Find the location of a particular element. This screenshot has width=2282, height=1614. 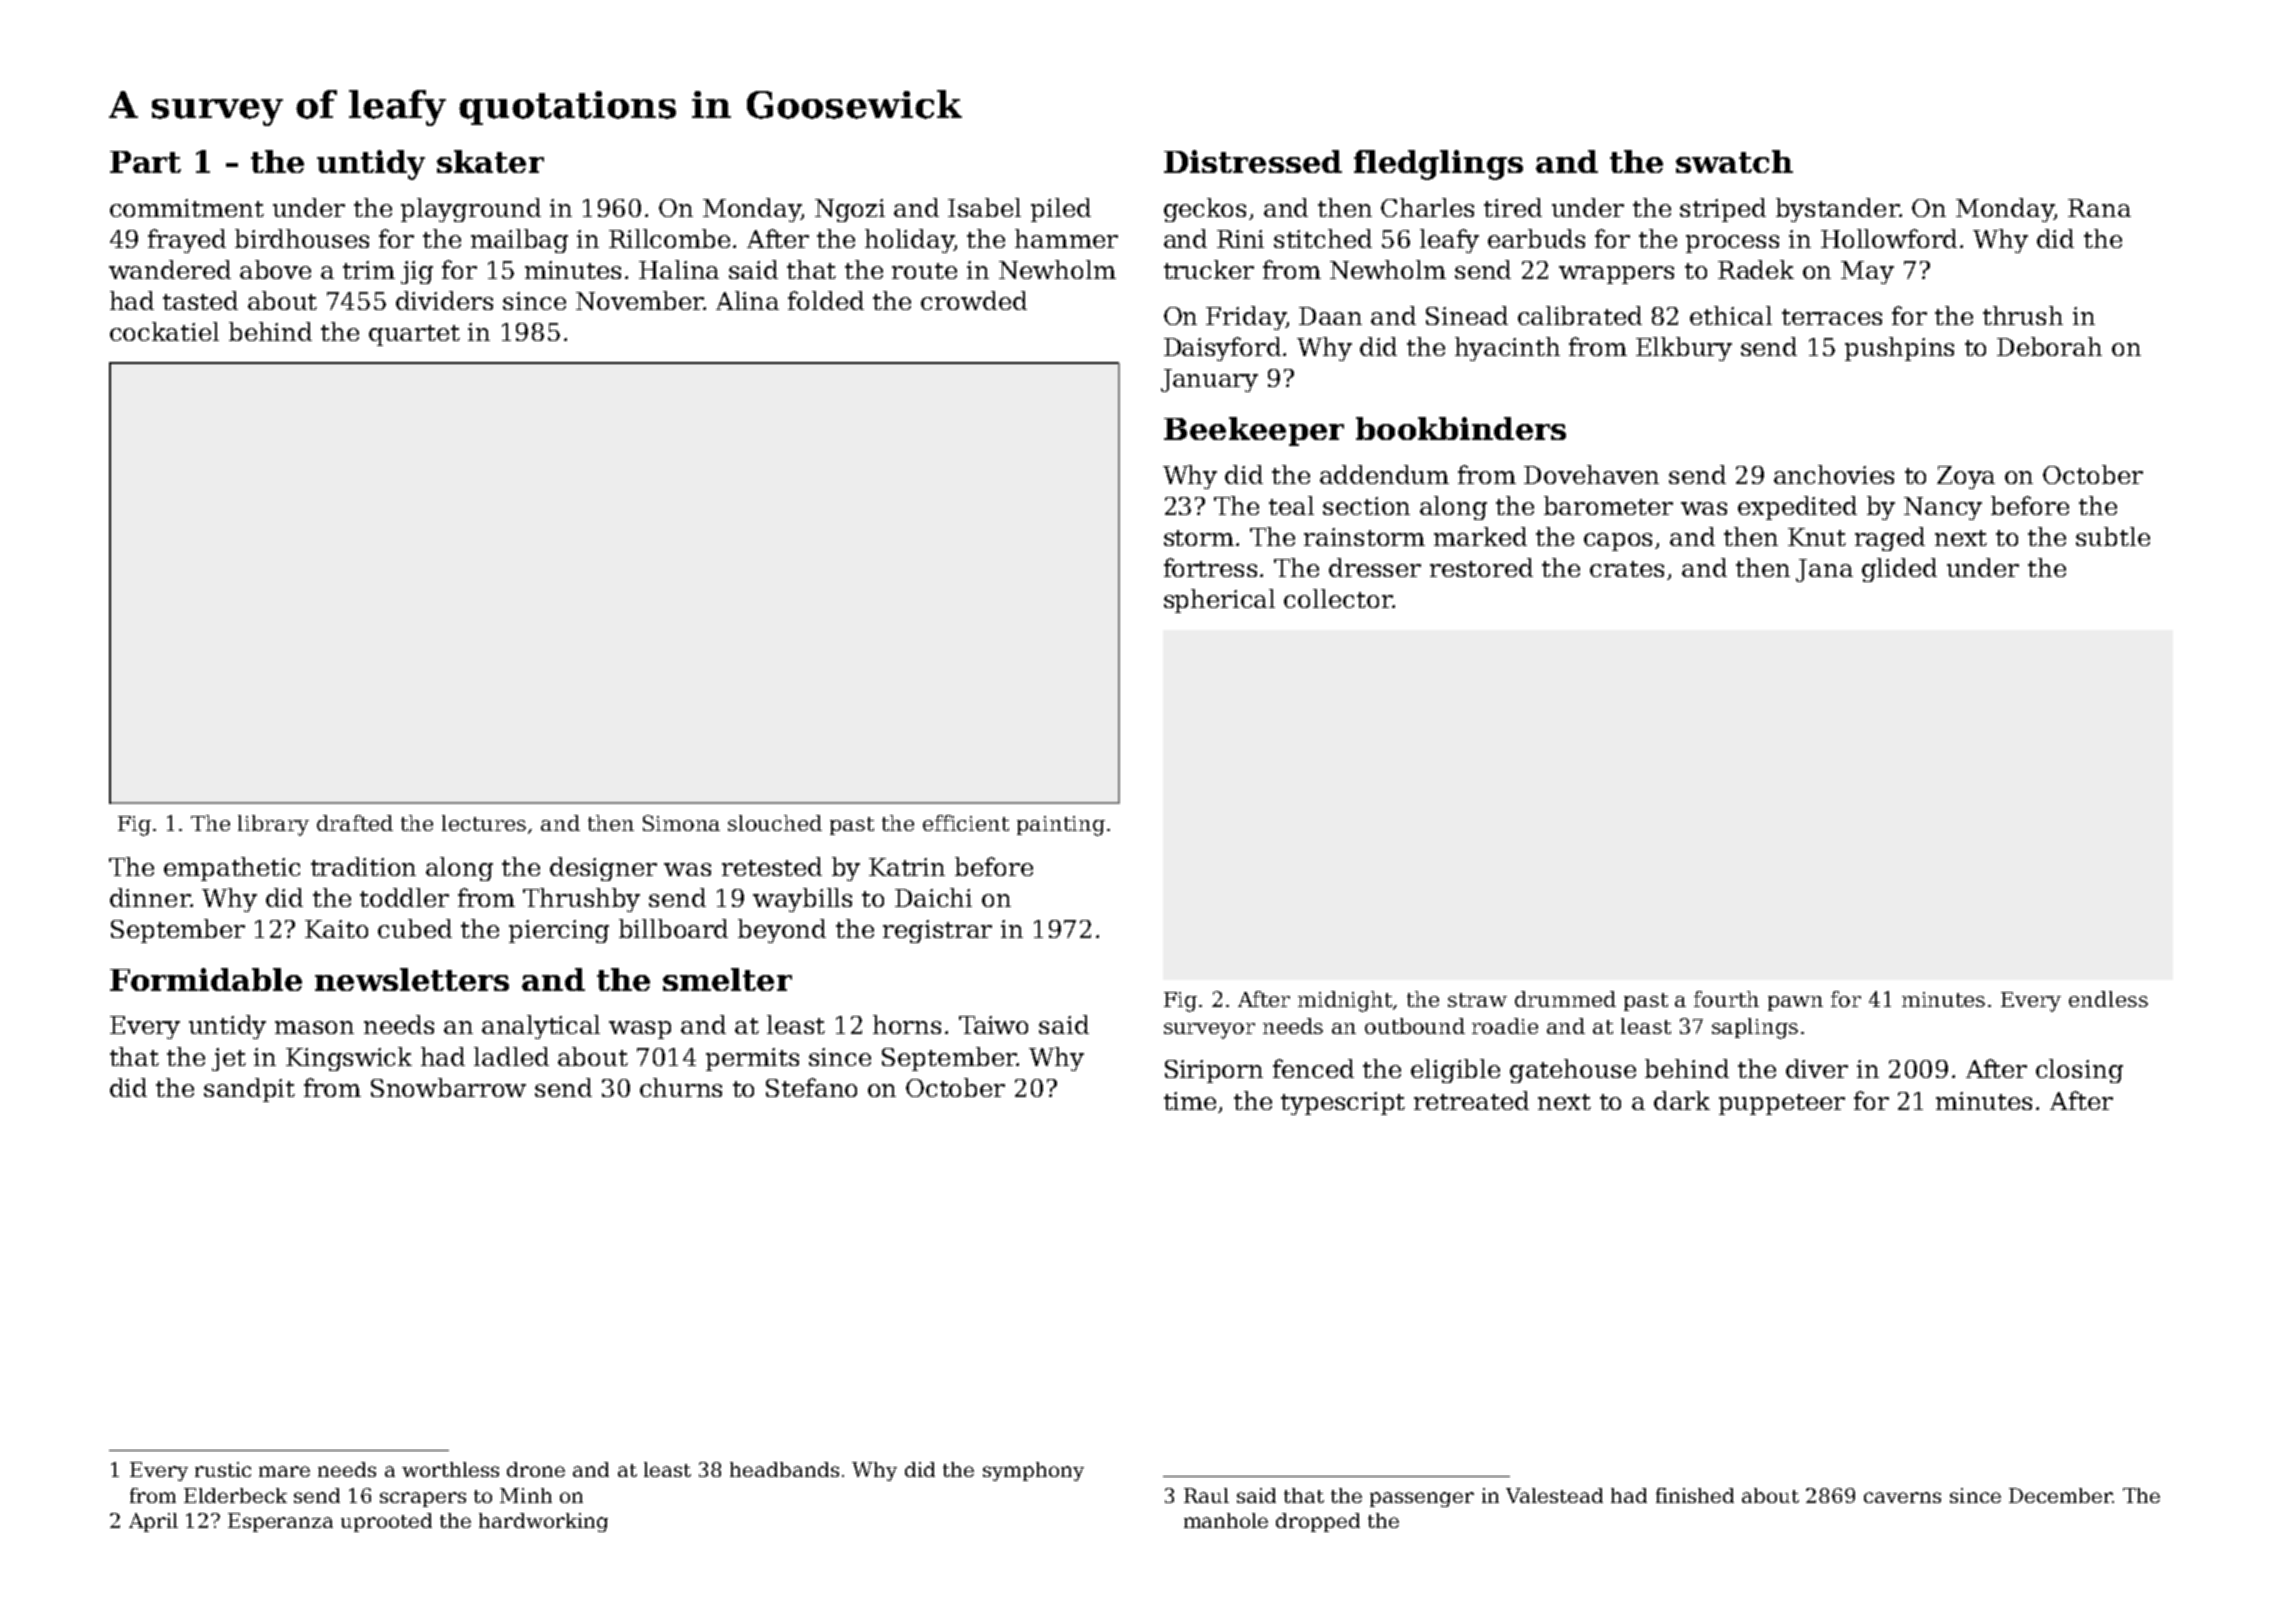

striped is located at coordinates (1723, 210).
